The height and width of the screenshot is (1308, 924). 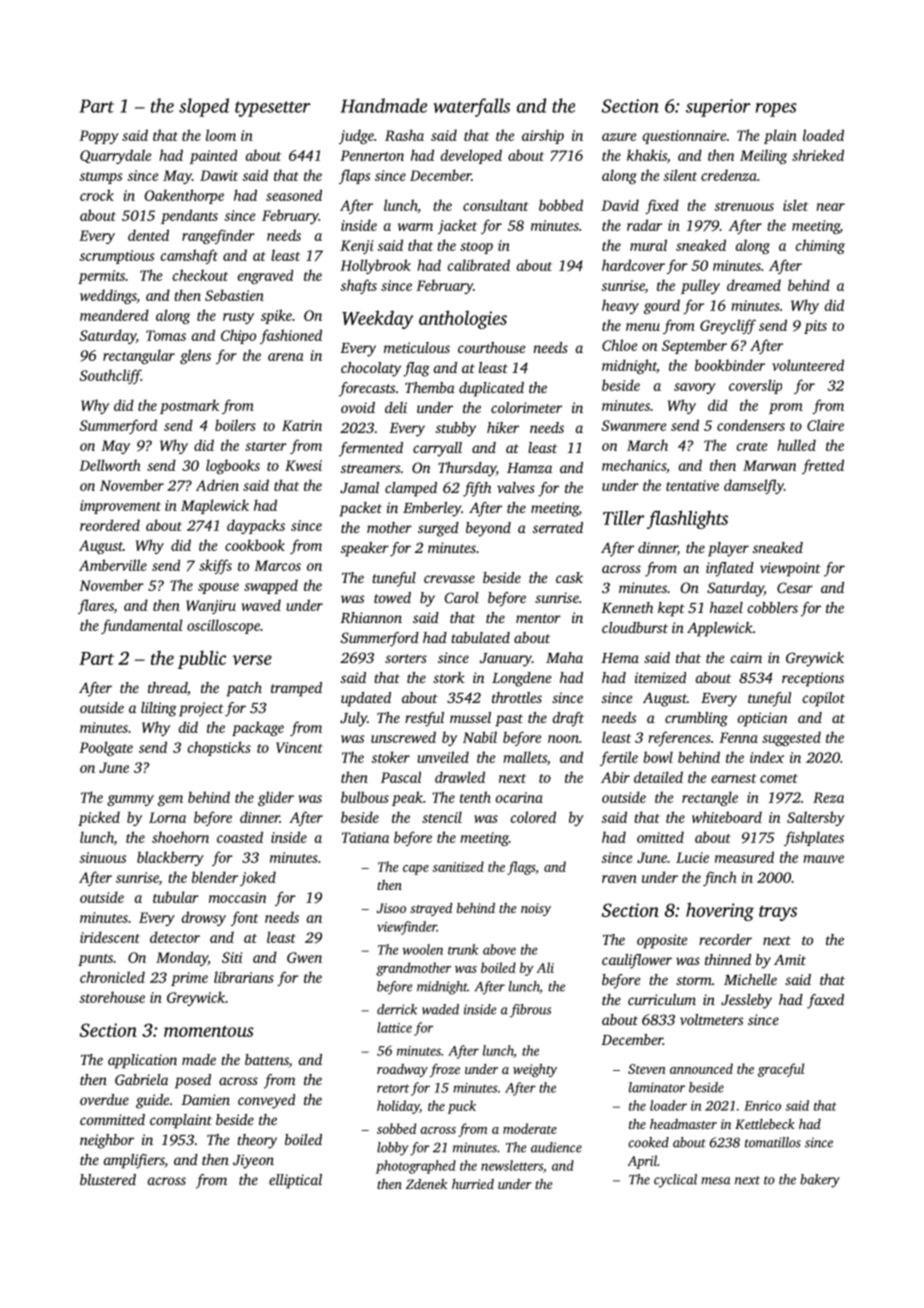 What do you see at coordinates (818, 155) in the screenshot?
I see `shrieked` at bounding box center [818, 155].
